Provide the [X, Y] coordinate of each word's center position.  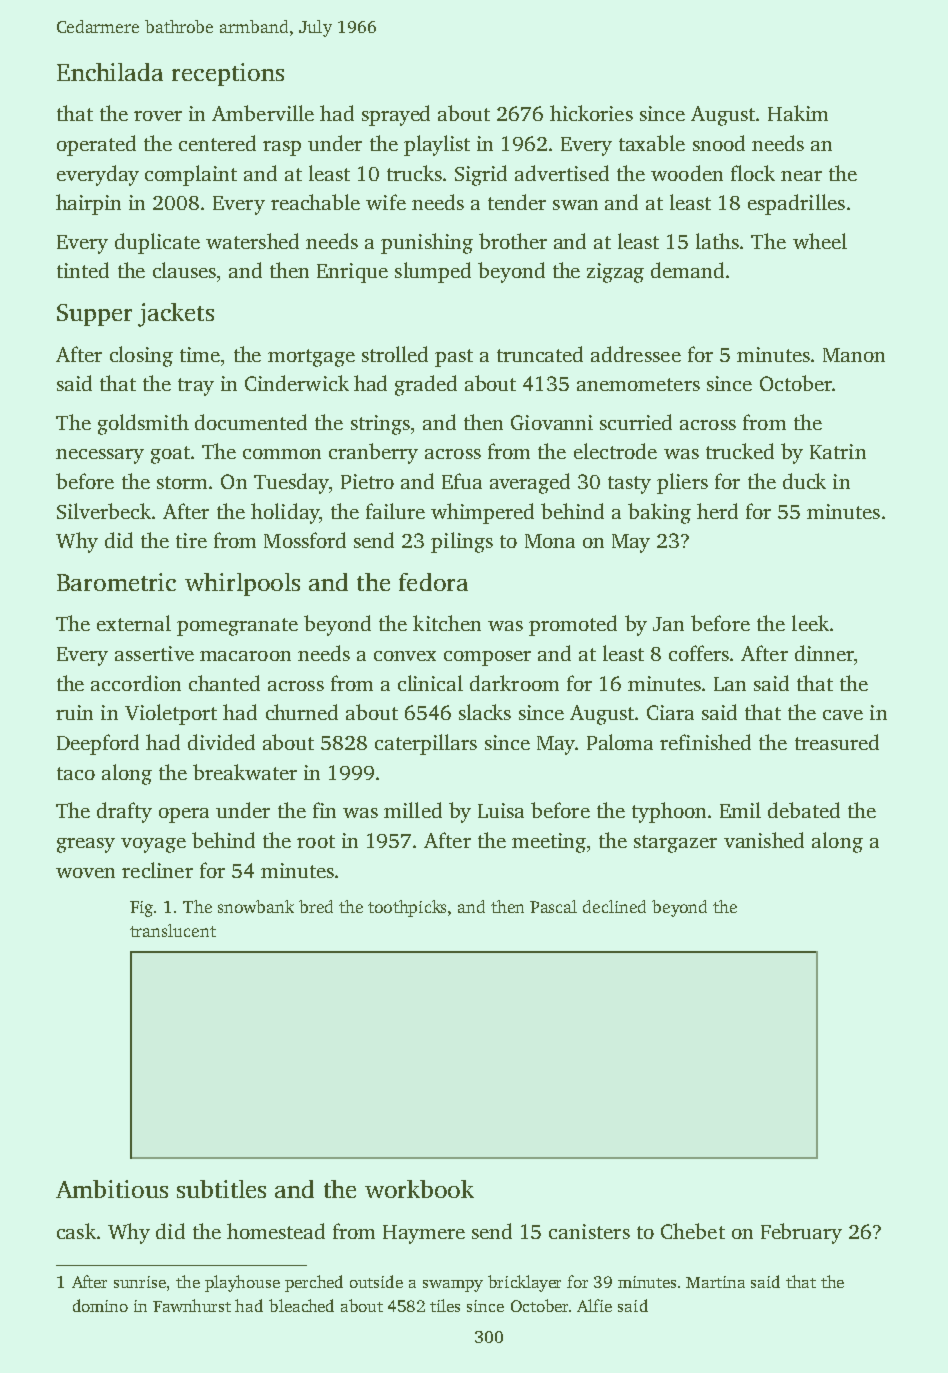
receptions [228, 74]
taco [76, 773]
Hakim [798, 113]
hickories [591, 113]
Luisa [501, 810]
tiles [445, 1305]
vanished [764, 840]
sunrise [140, 1282]
